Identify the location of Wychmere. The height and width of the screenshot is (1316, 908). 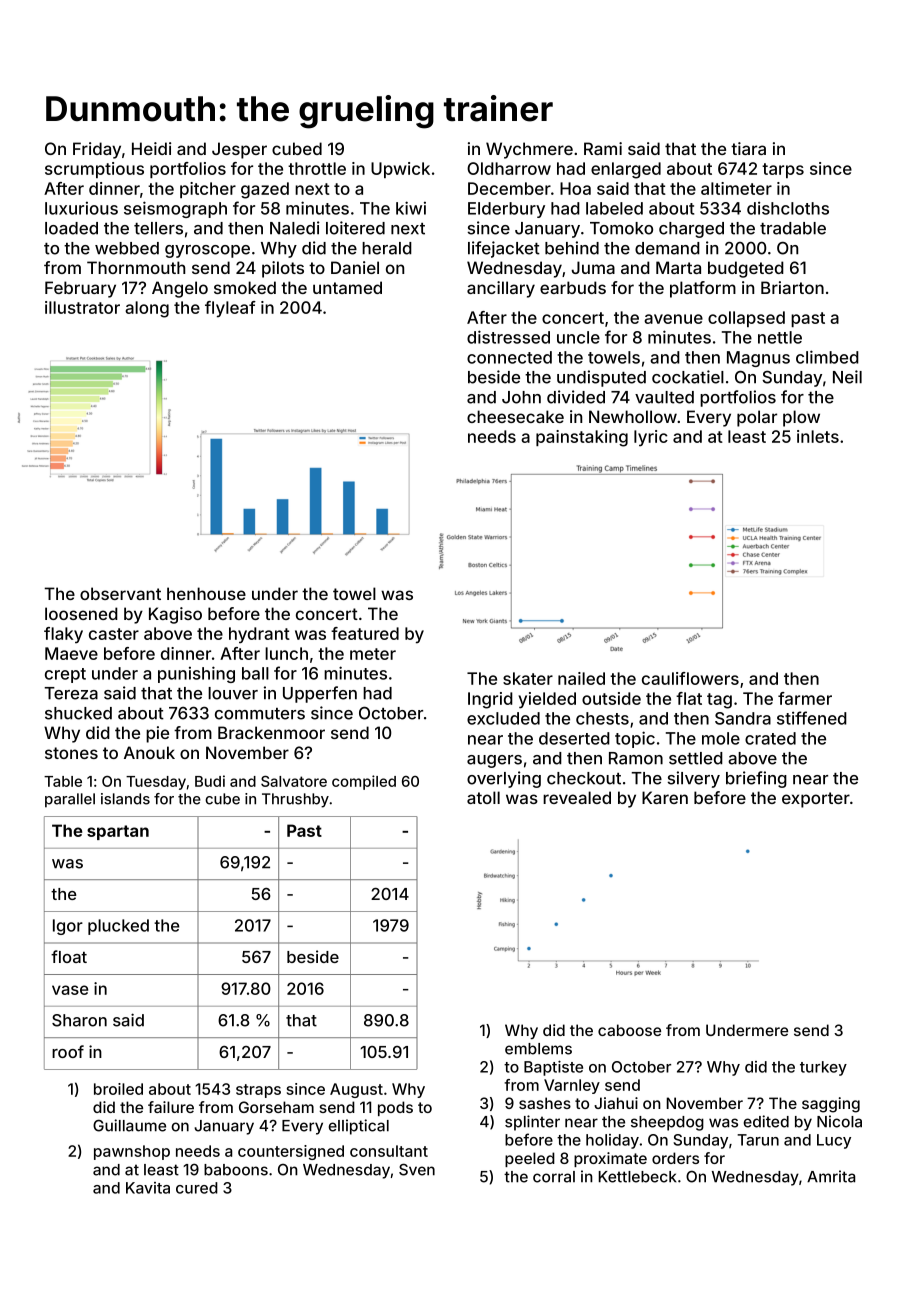
(529, 150).
